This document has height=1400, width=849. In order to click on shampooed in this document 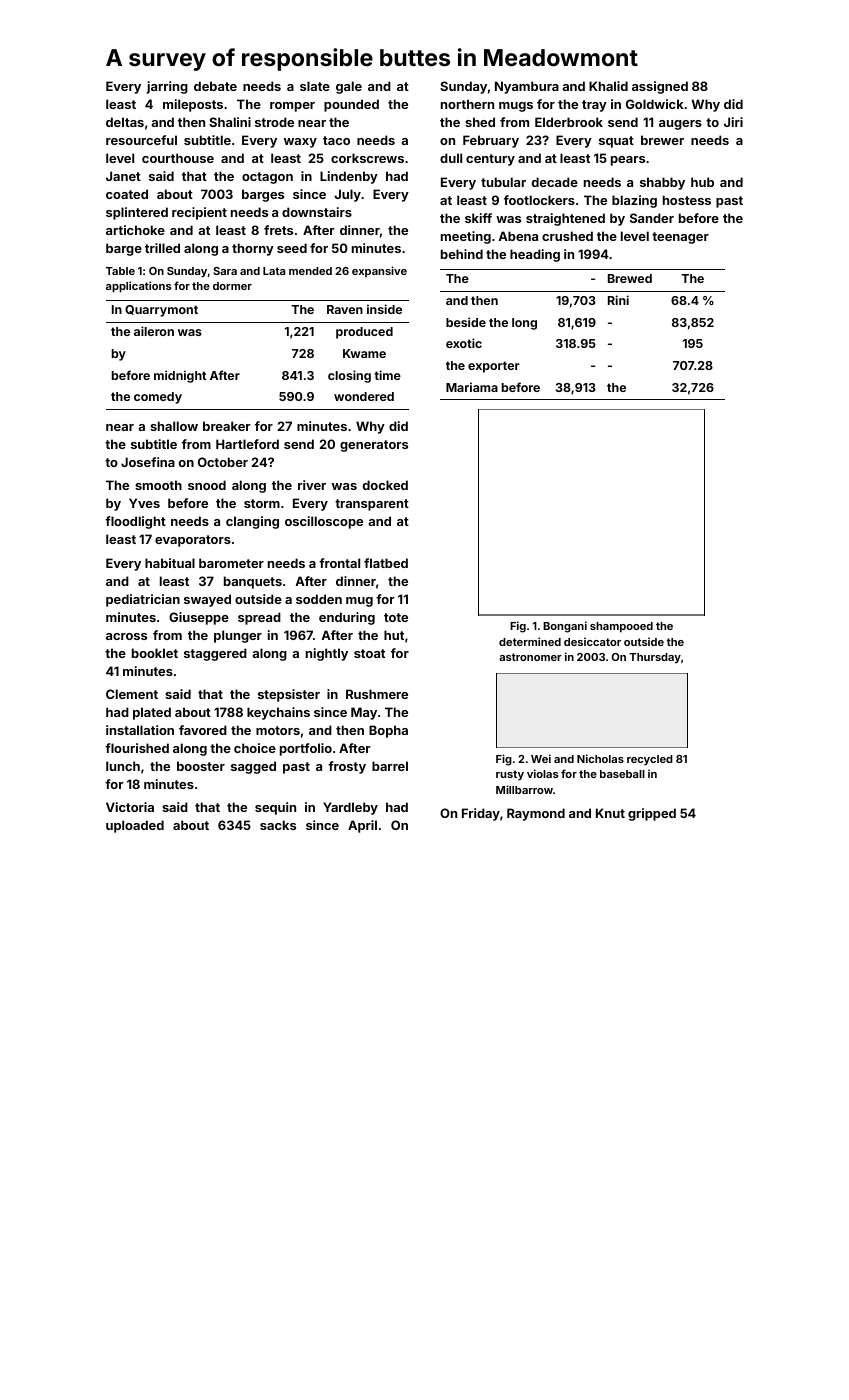, I will do `click(621, 627)`.
